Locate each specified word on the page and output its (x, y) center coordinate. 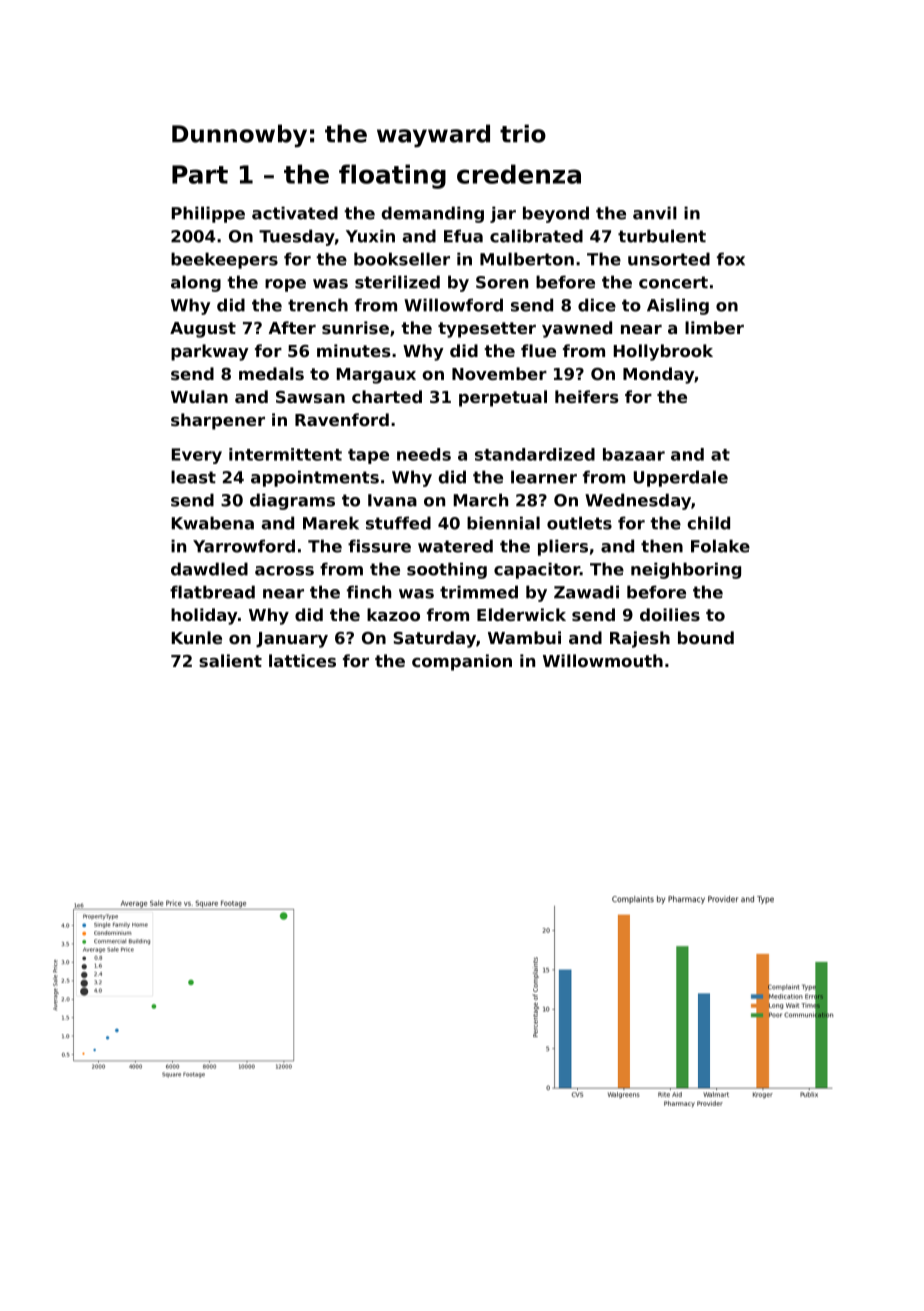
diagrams (292, 501)
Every (197, 456)
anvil (655, 213)
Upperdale (681, 478)
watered (455, 546)
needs (424, 454)
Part (200, 174)
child (708, 523)
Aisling (678, 306)
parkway (210, 352)
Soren (502, 282)
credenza (519, 174)
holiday (204, 616)
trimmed (479, 592)
